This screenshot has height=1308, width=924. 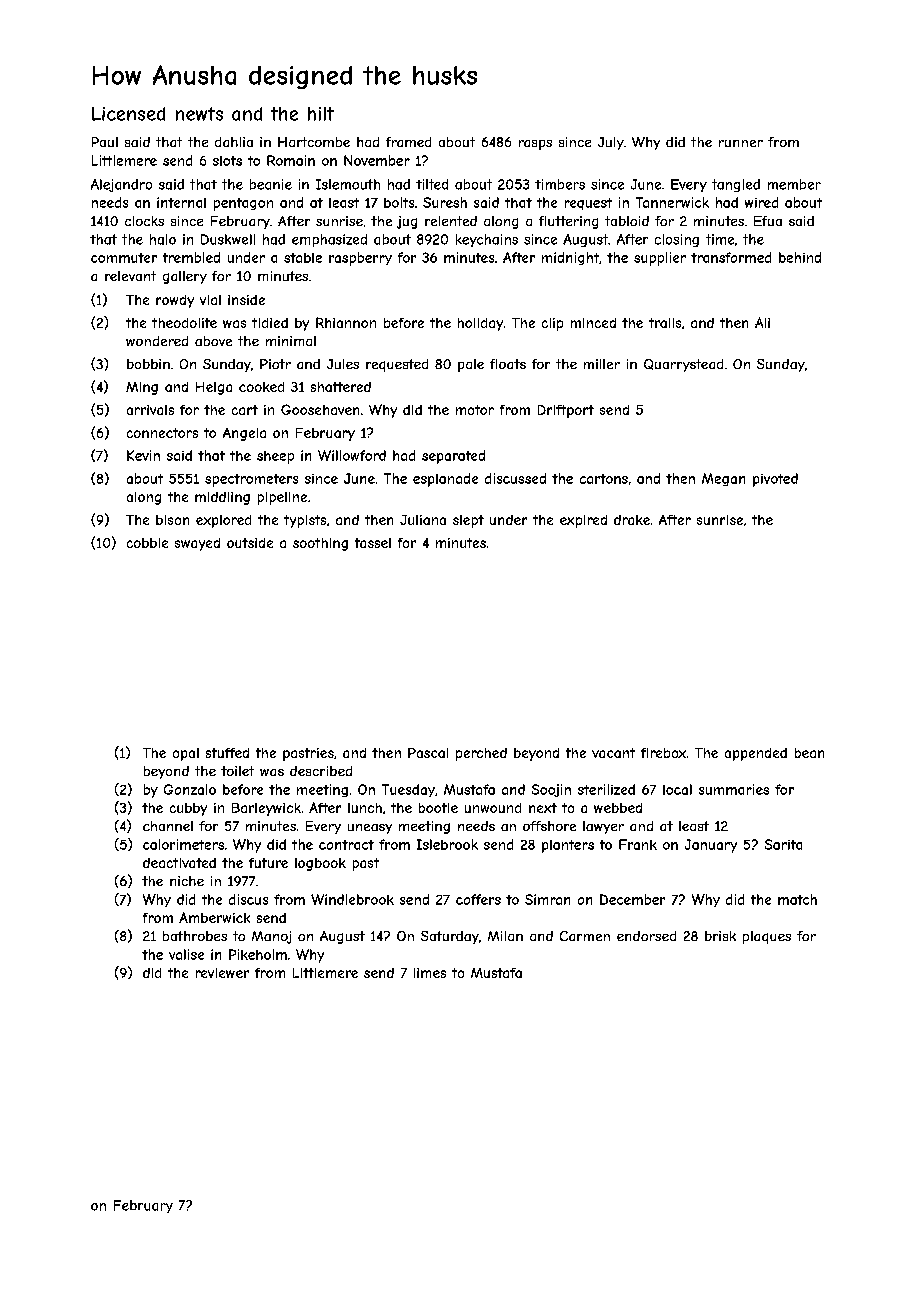 I want to click on Pikeholm, so click(x=258, y=954).
